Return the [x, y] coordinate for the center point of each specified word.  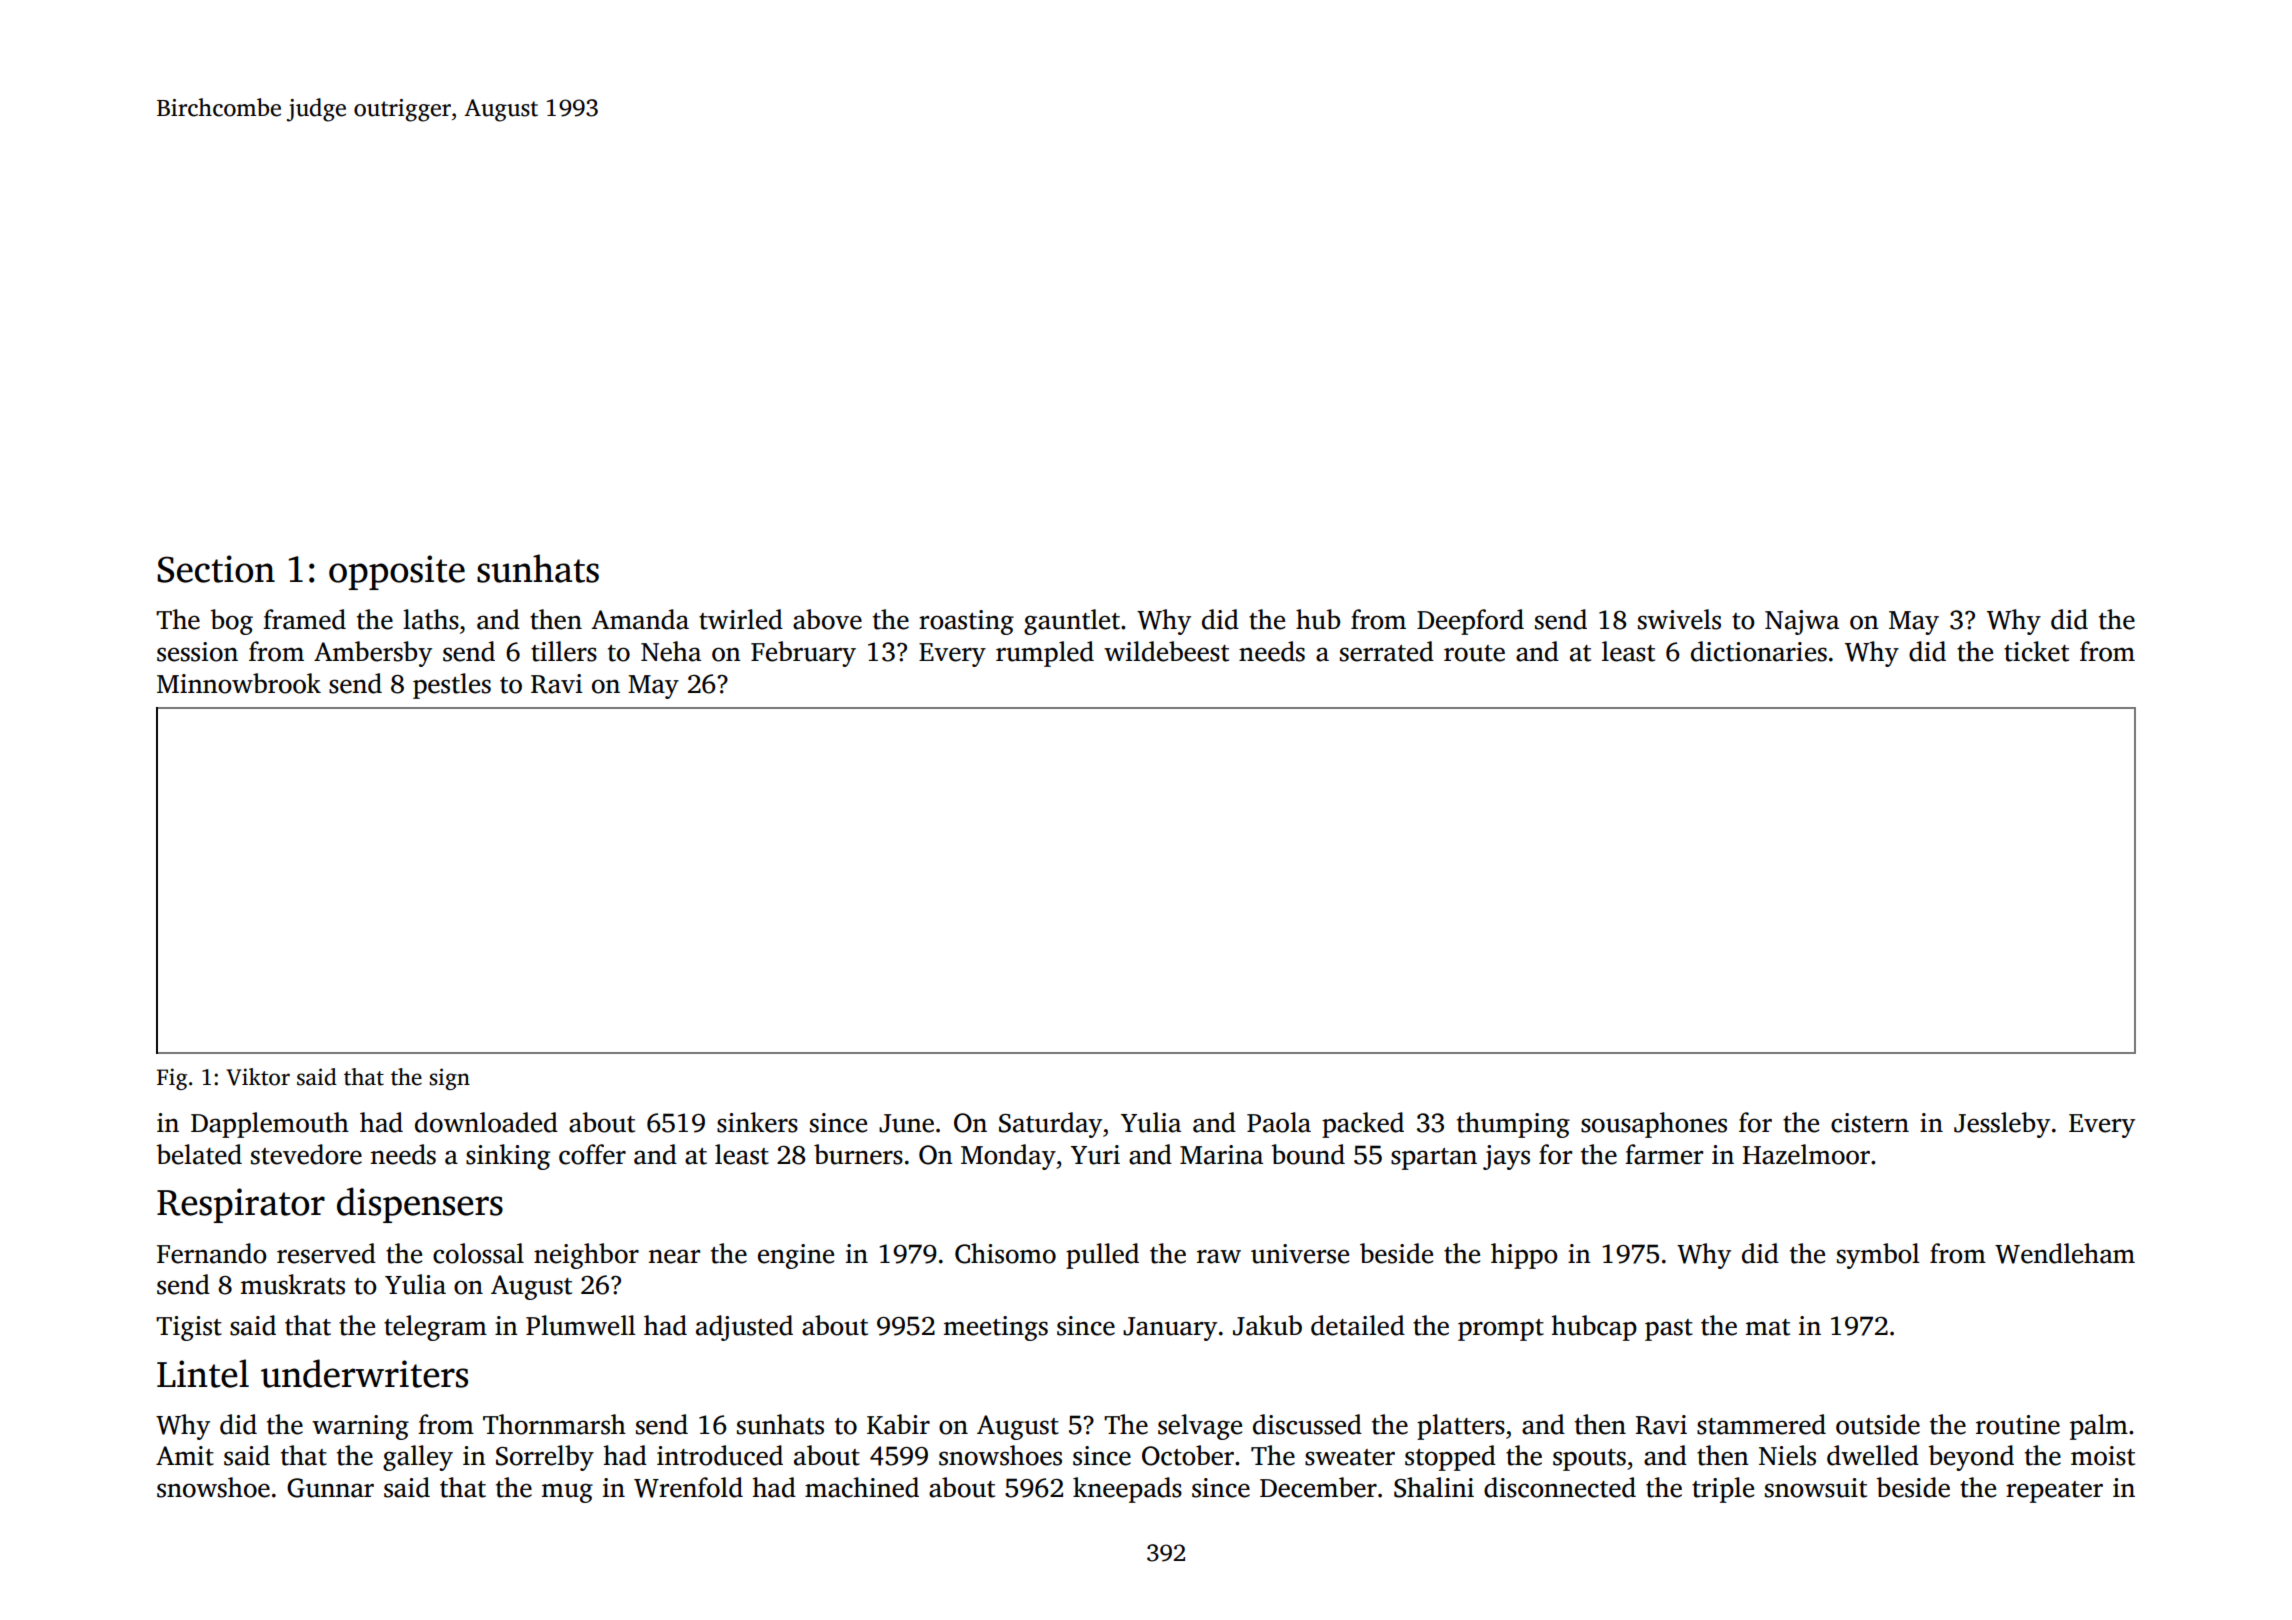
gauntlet [1072, 622]
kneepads [1127, 1490]
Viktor [258, 1077]
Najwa [1802, 622]
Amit [185, 1456]
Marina [1221, 1155]
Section [216, 569]
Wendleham [2065, 1253]
